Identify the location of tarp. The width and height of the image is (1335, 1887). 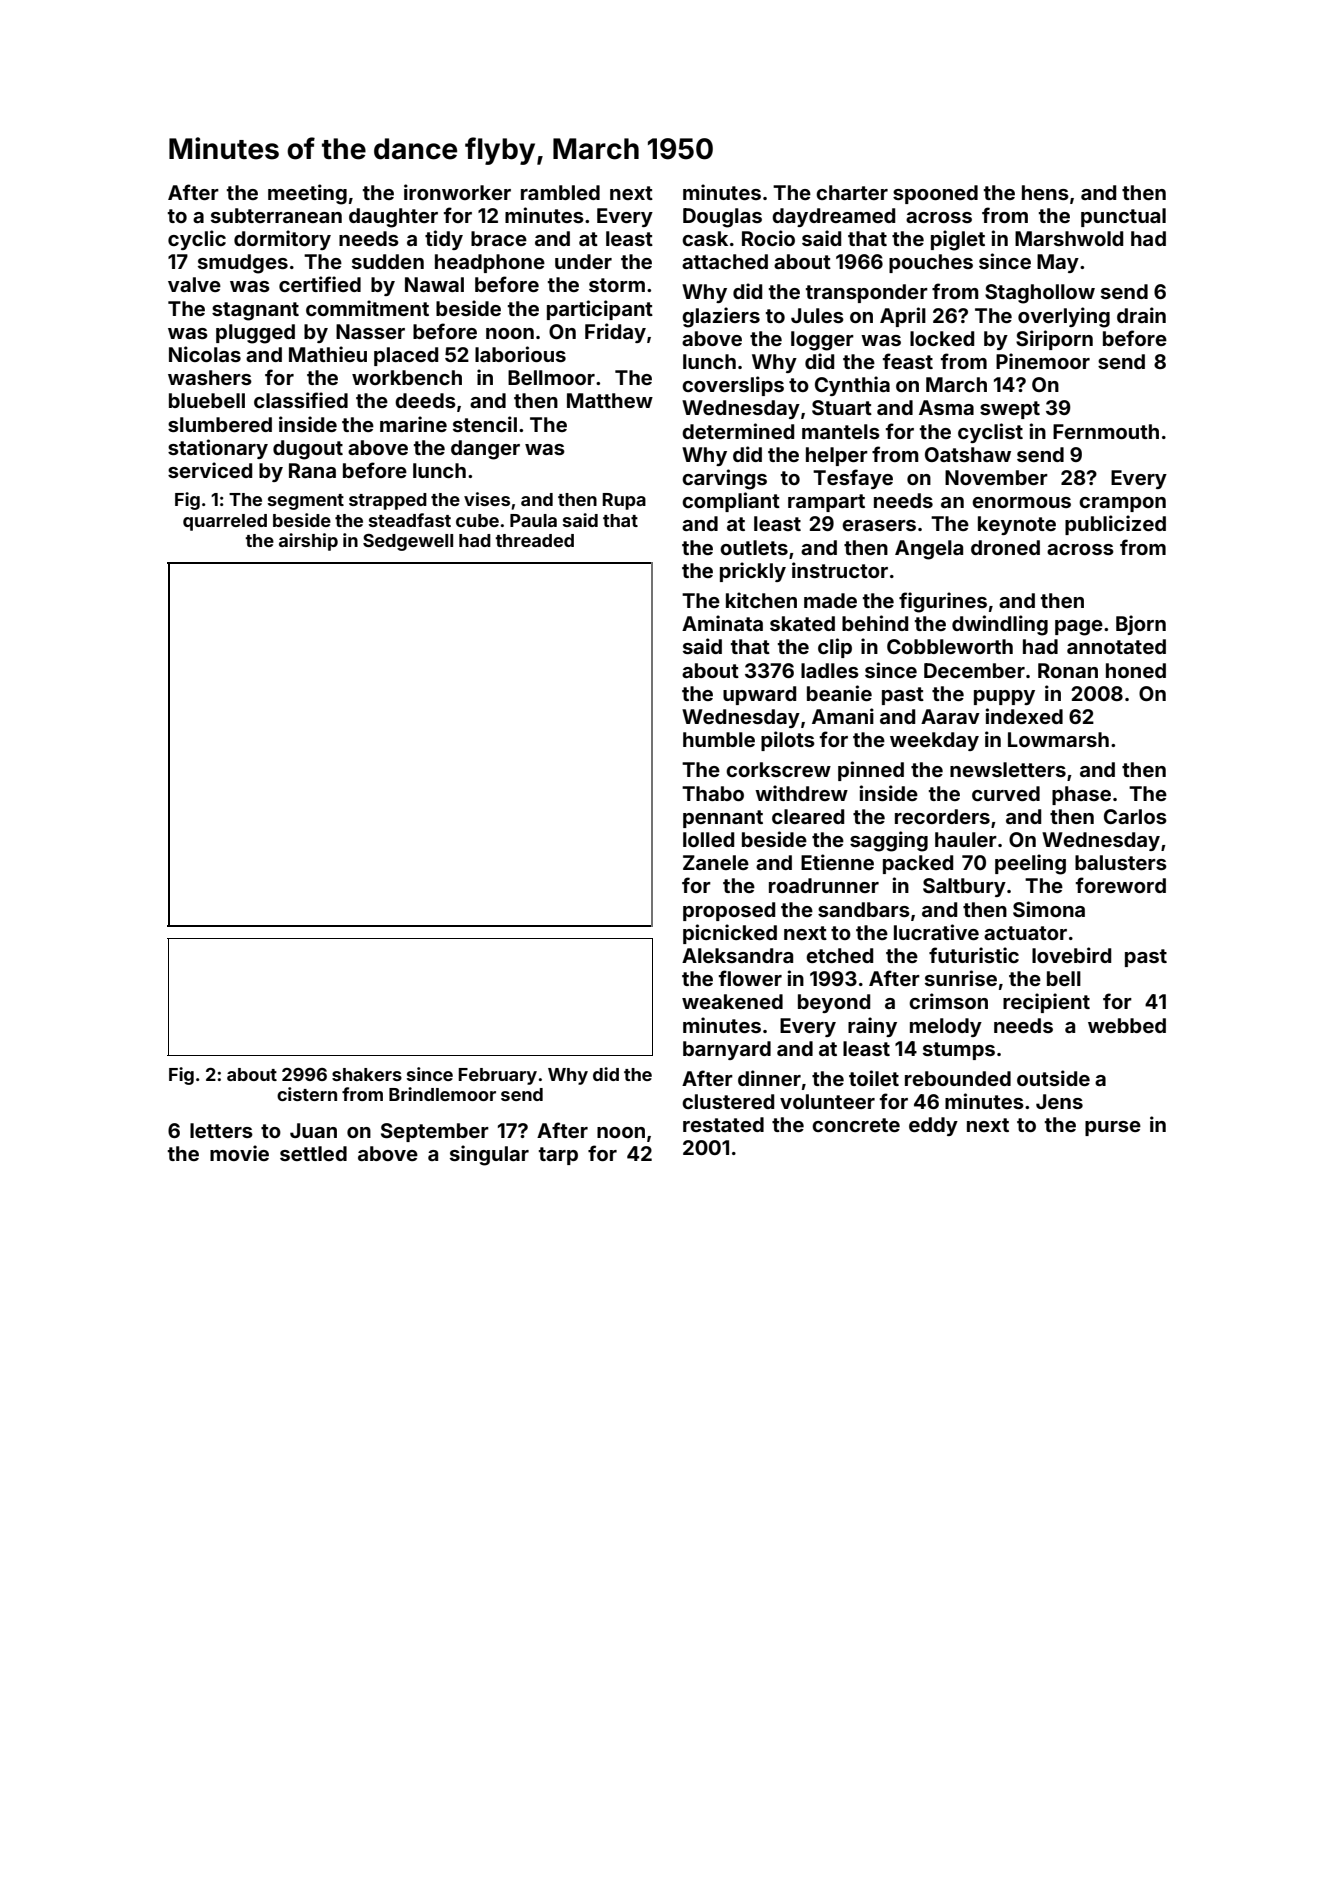
(558, 1156).
